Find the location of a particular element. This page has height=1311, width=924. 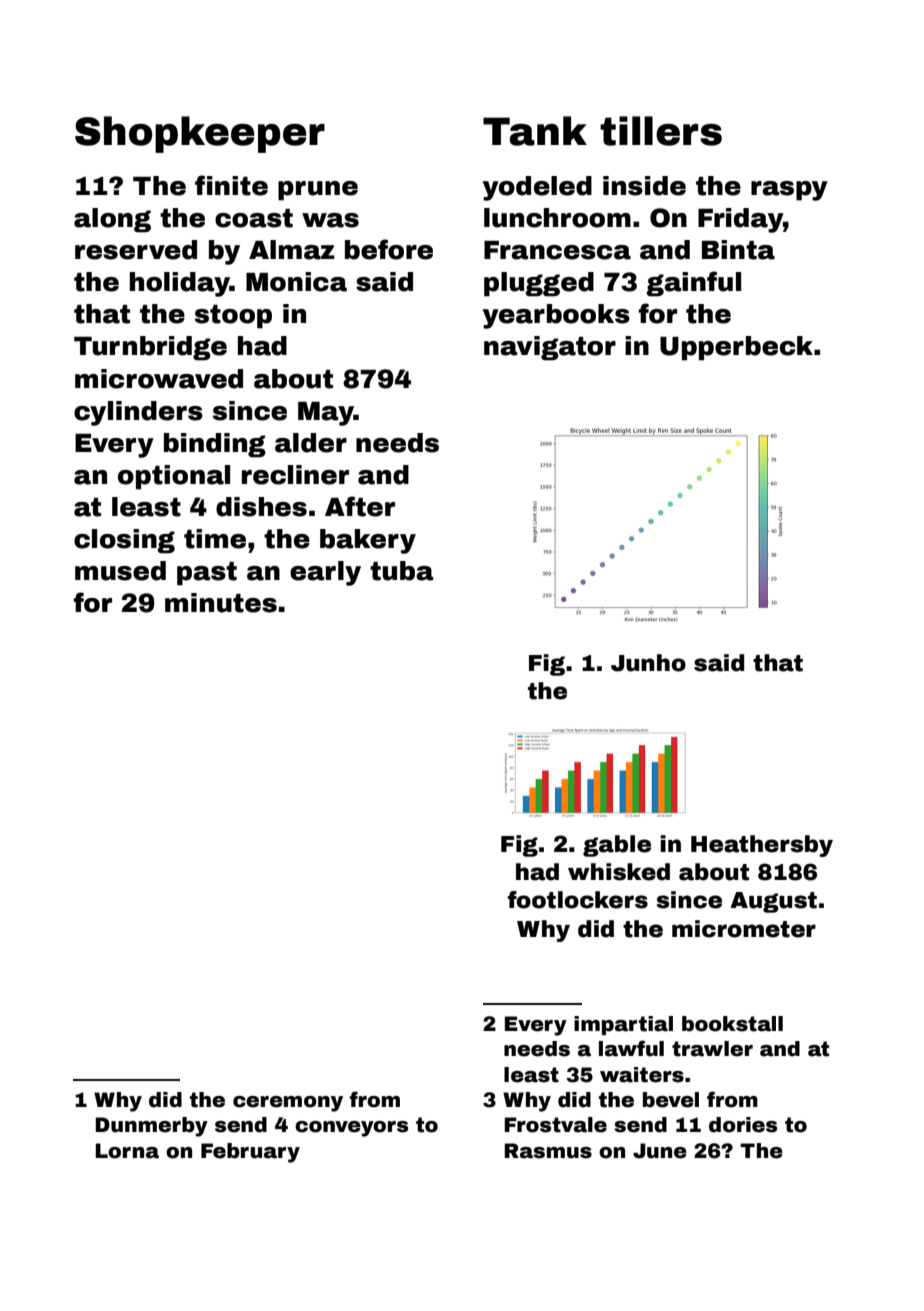

Dunmerby is located at coordinates (151, 1127).
